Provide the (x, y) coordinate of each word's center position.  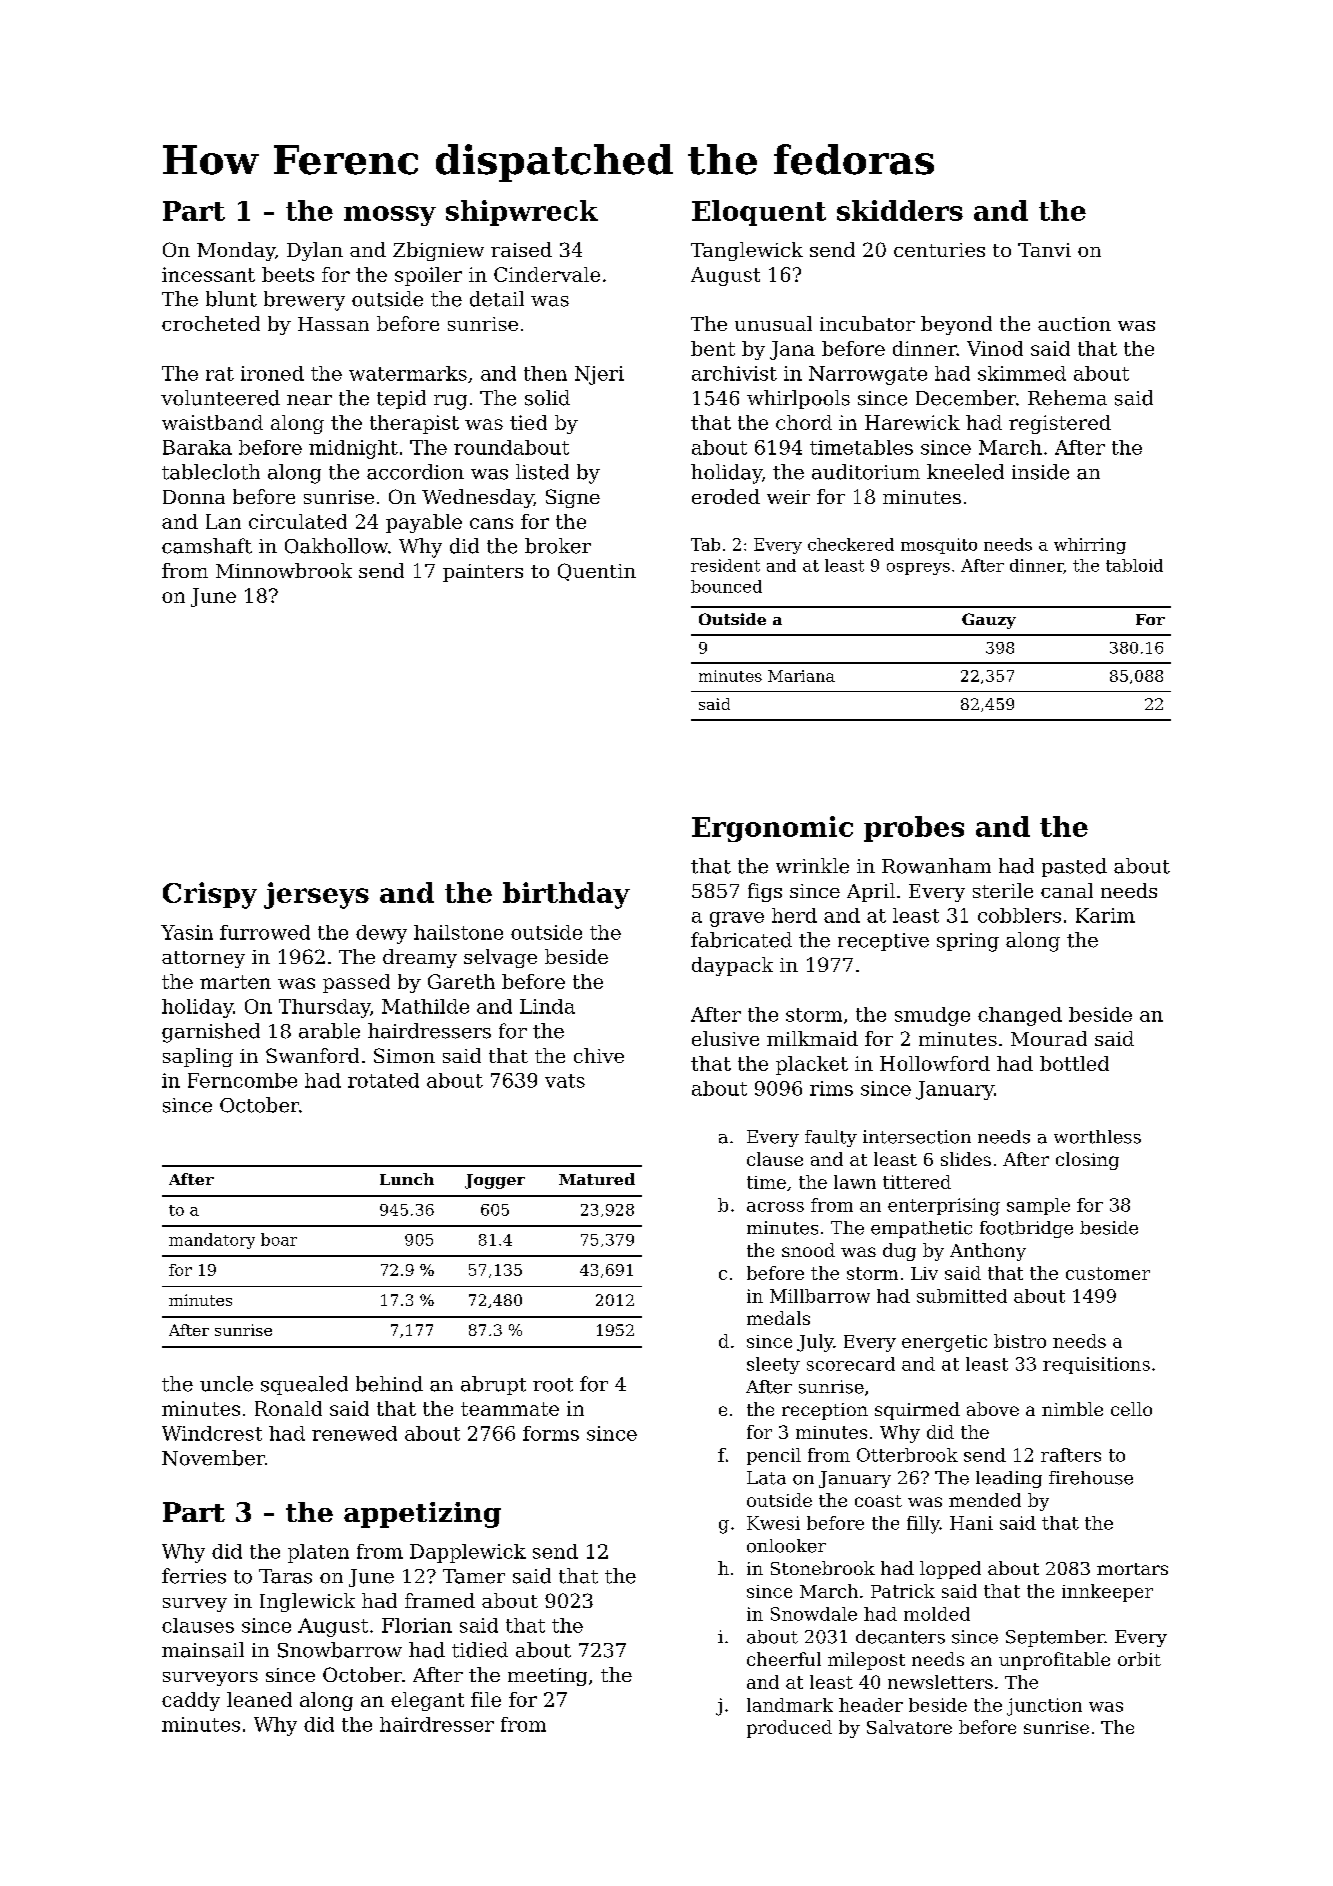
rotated (383, 1080)
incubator (867, 323)
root (553, 1385)
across (775, 1207)
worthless (1097, 1137)
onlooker (786, 1546)
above (993, 1409)
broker (558, 546)
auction (1074, 324)
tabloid (1134, 565)
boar (279, 1239)
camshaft (207, 546)
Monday (236, 251)
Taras (285, 1576)
